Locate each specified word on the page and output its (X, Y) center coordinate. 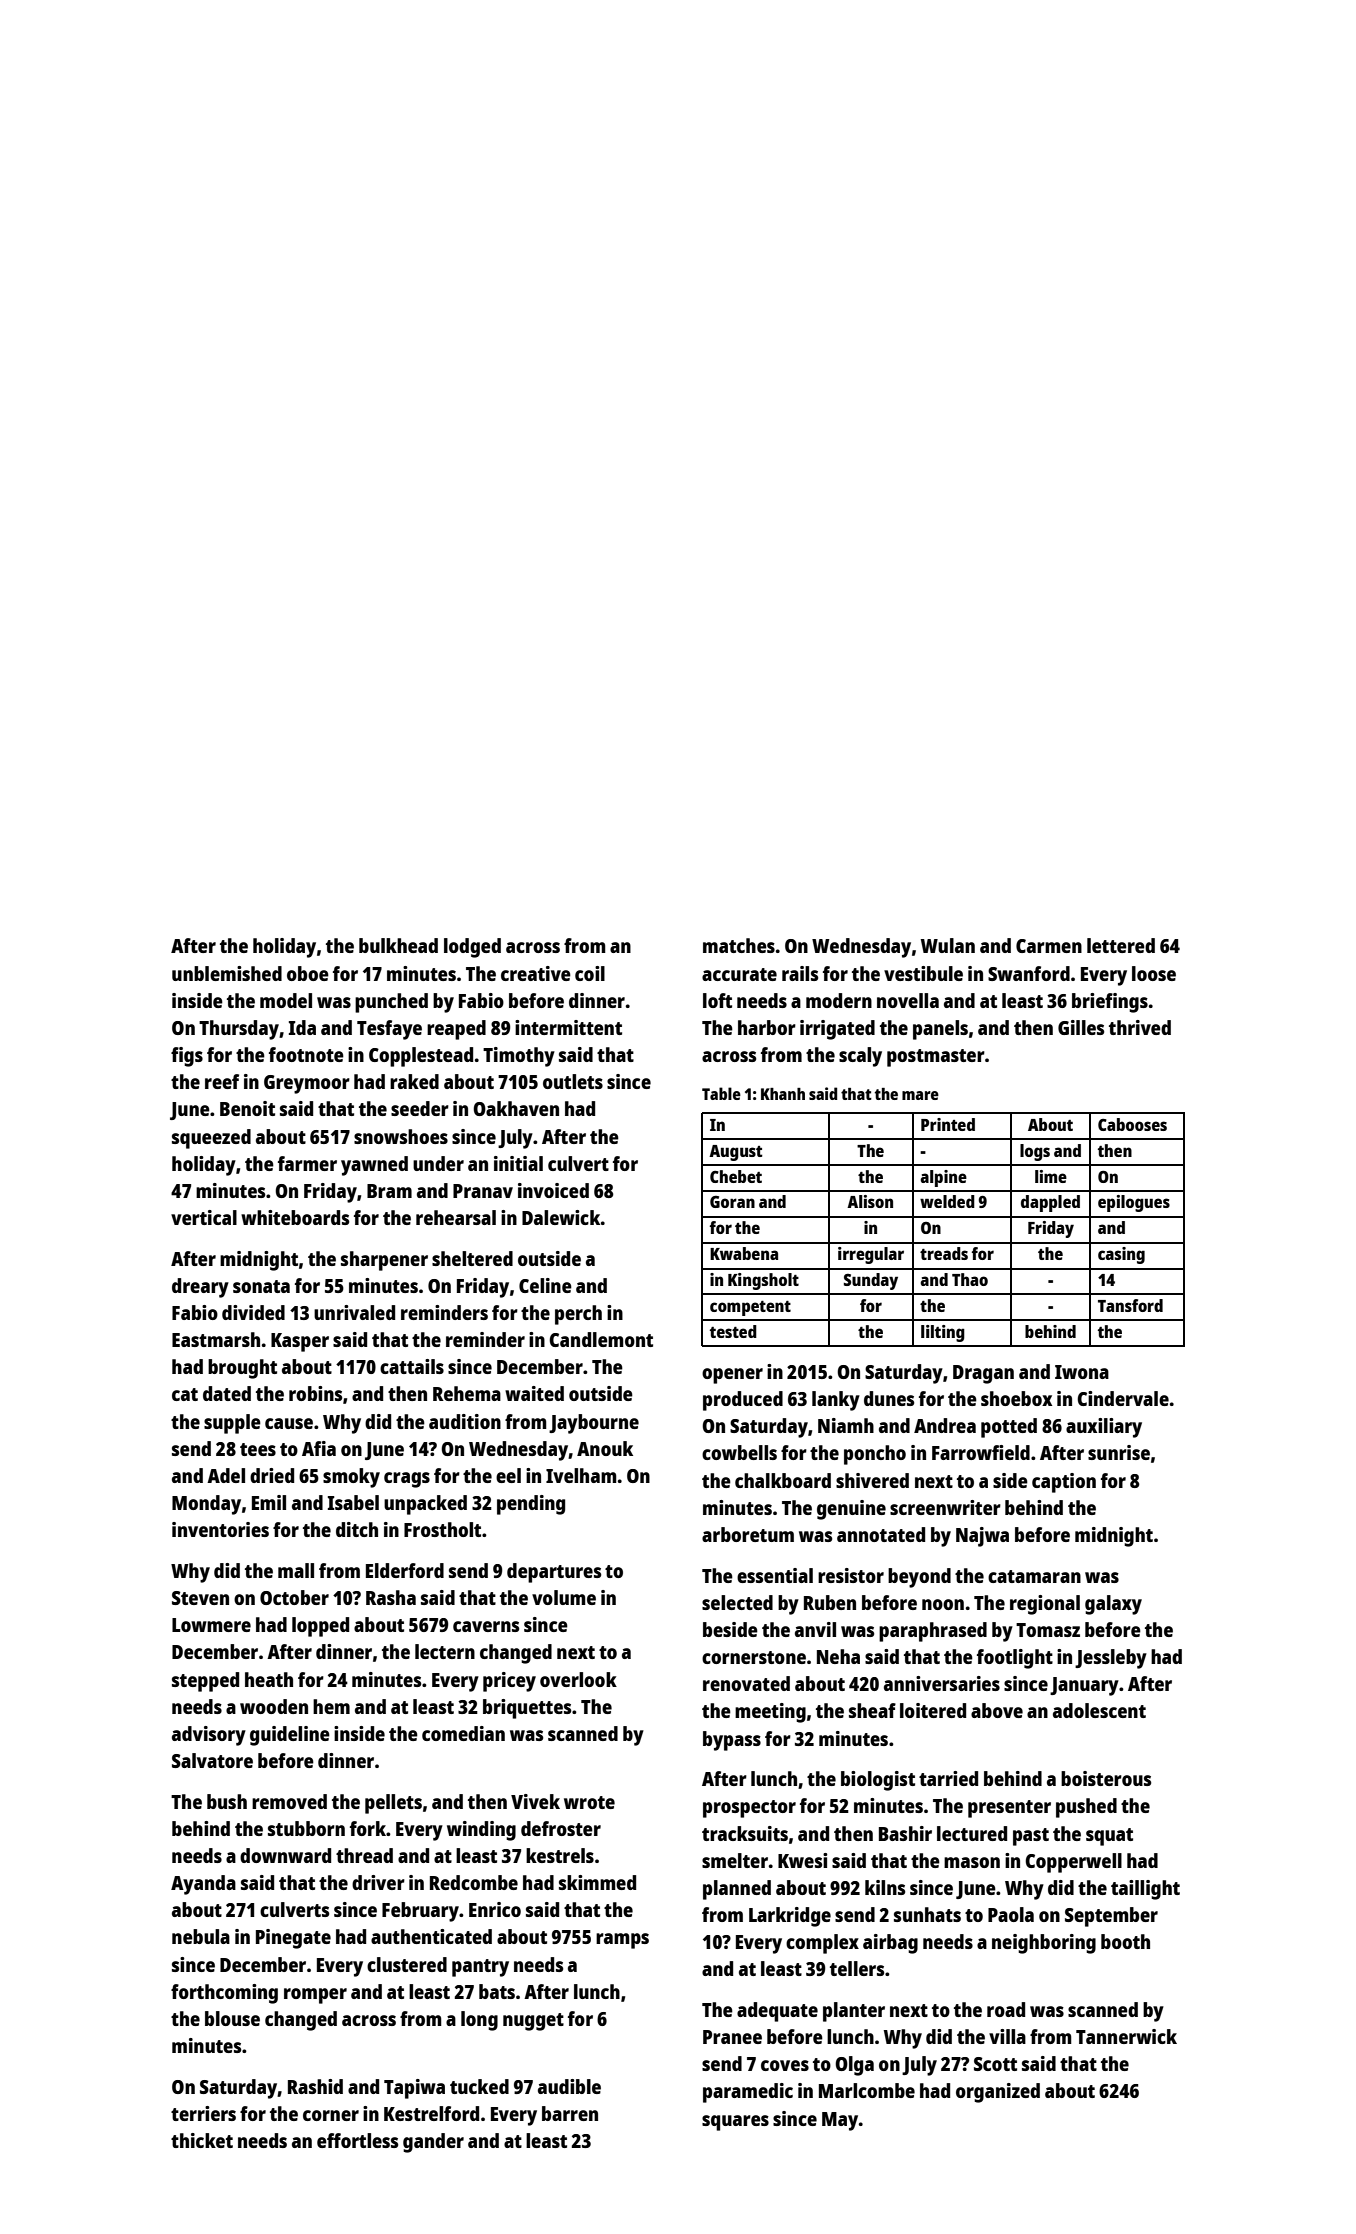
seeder (420, 1108)
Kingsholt (763, 1281)
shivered (872, 1480)
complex (822, 1944)
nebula (201, 1936)
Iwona (1082, 1372)
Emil (269, 1502)
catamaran (1034, 1576)
